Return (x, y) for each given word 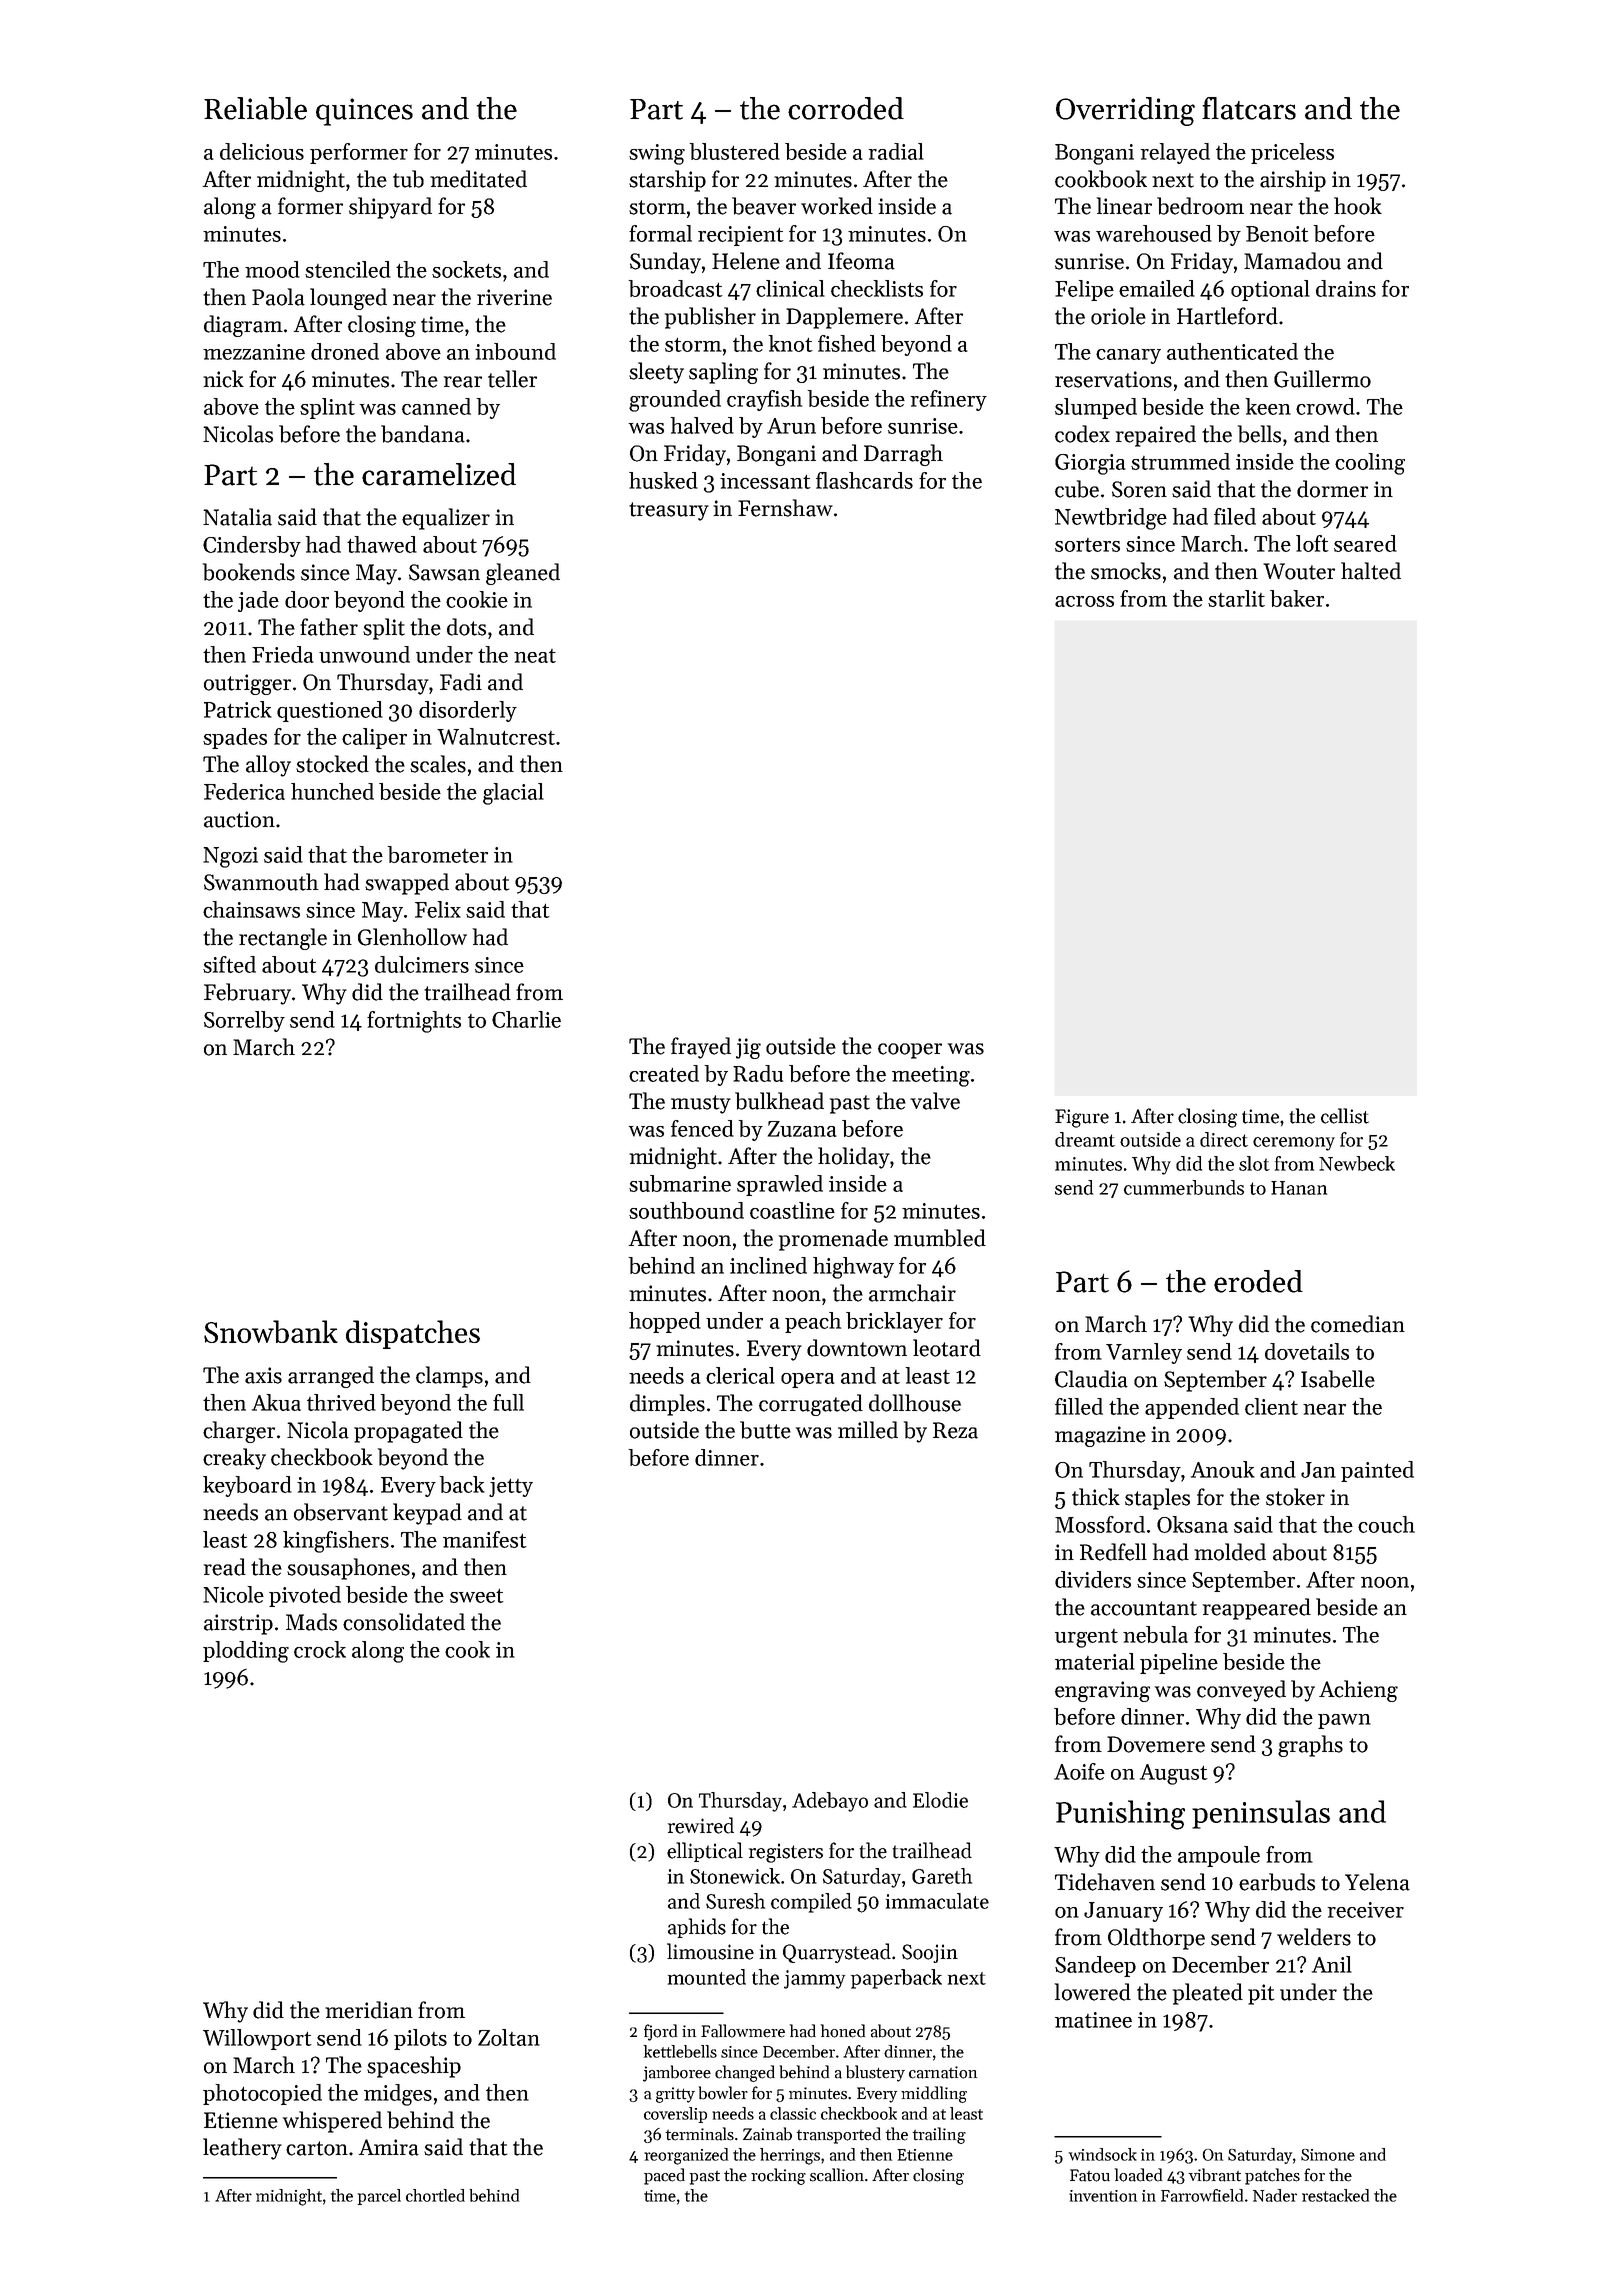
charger (239, 1432)
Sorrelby (244, 1021)
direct (1224, 1139)
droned (345, 351)
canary (1128, 356)
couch (1386, 1524)
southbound (686, 1210)
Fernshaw (785, 508)
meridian (369, 2010)
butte (765, 1430)
